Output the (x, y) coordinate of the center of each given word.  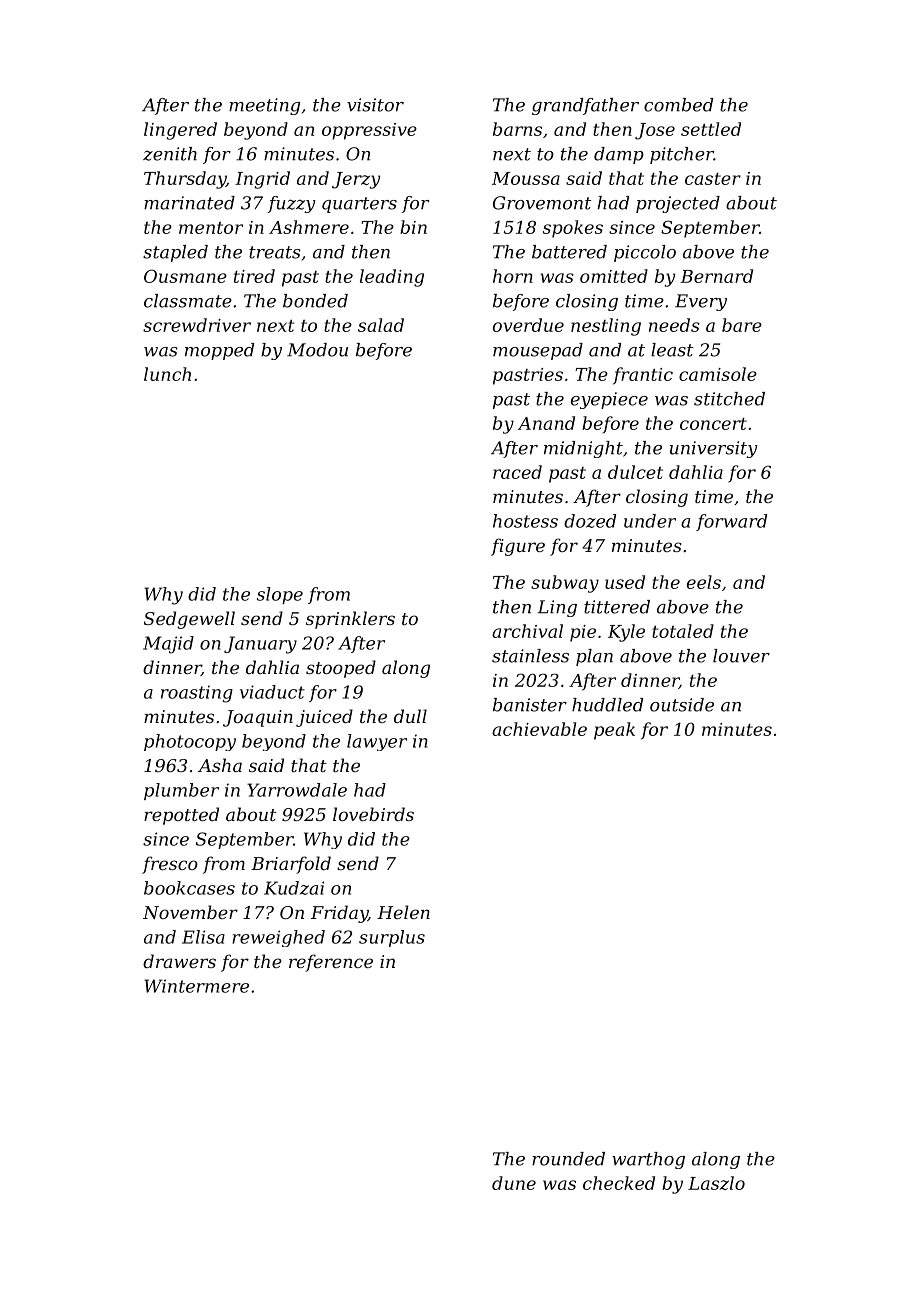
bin (413, 227)
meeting (264, 106)
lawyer (377, 742)
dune (514, 1183)
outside (682, 705)
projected (678, 204)
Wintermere (196, 986)
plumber (181, 791)
